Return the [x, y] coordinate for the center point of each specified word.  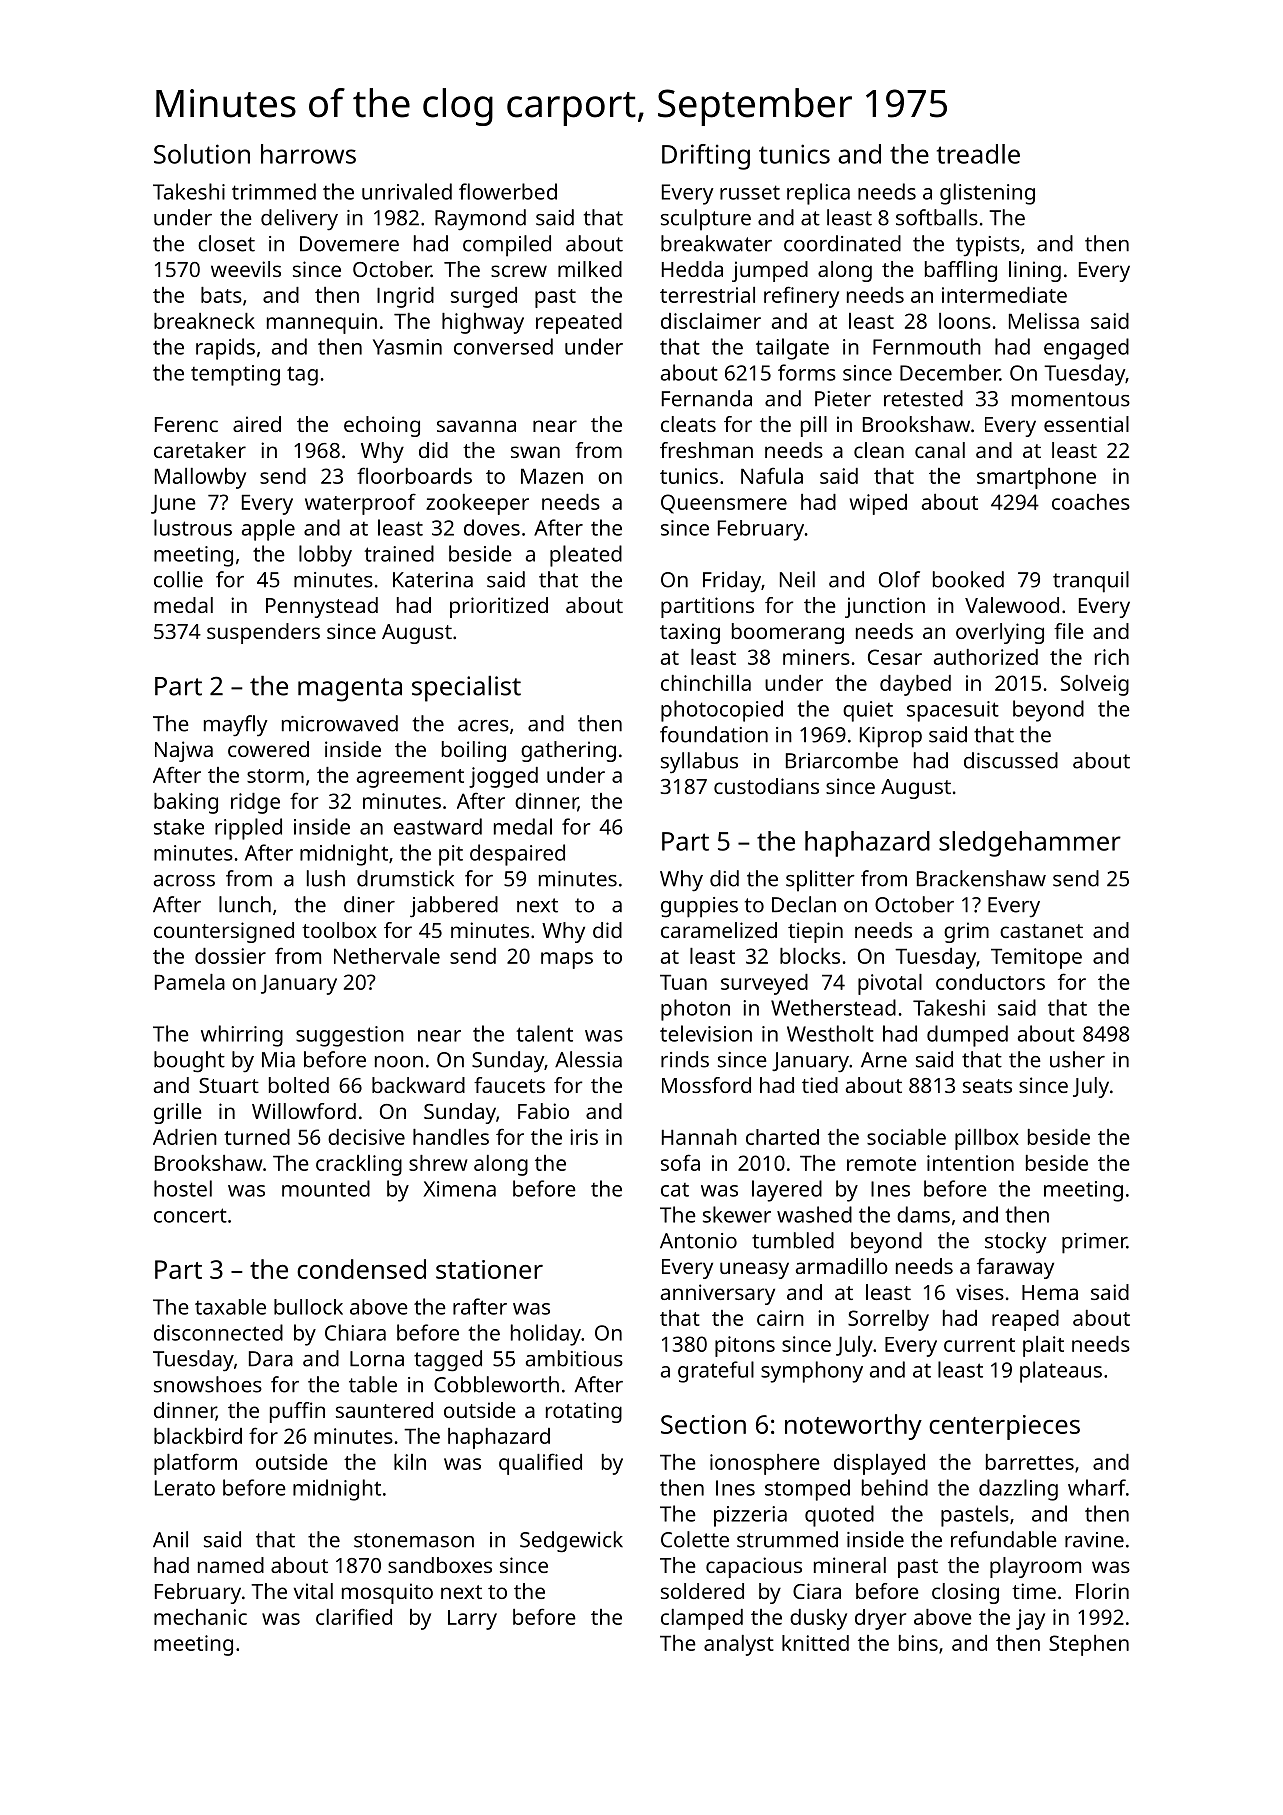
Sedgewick [571, 1542]
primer [1094, 1243]
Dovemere [349, 244]
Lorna [377, 1359]
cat [675, 1190]
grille [178, 1113]
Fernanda [707, 398]
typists [988, 246]
